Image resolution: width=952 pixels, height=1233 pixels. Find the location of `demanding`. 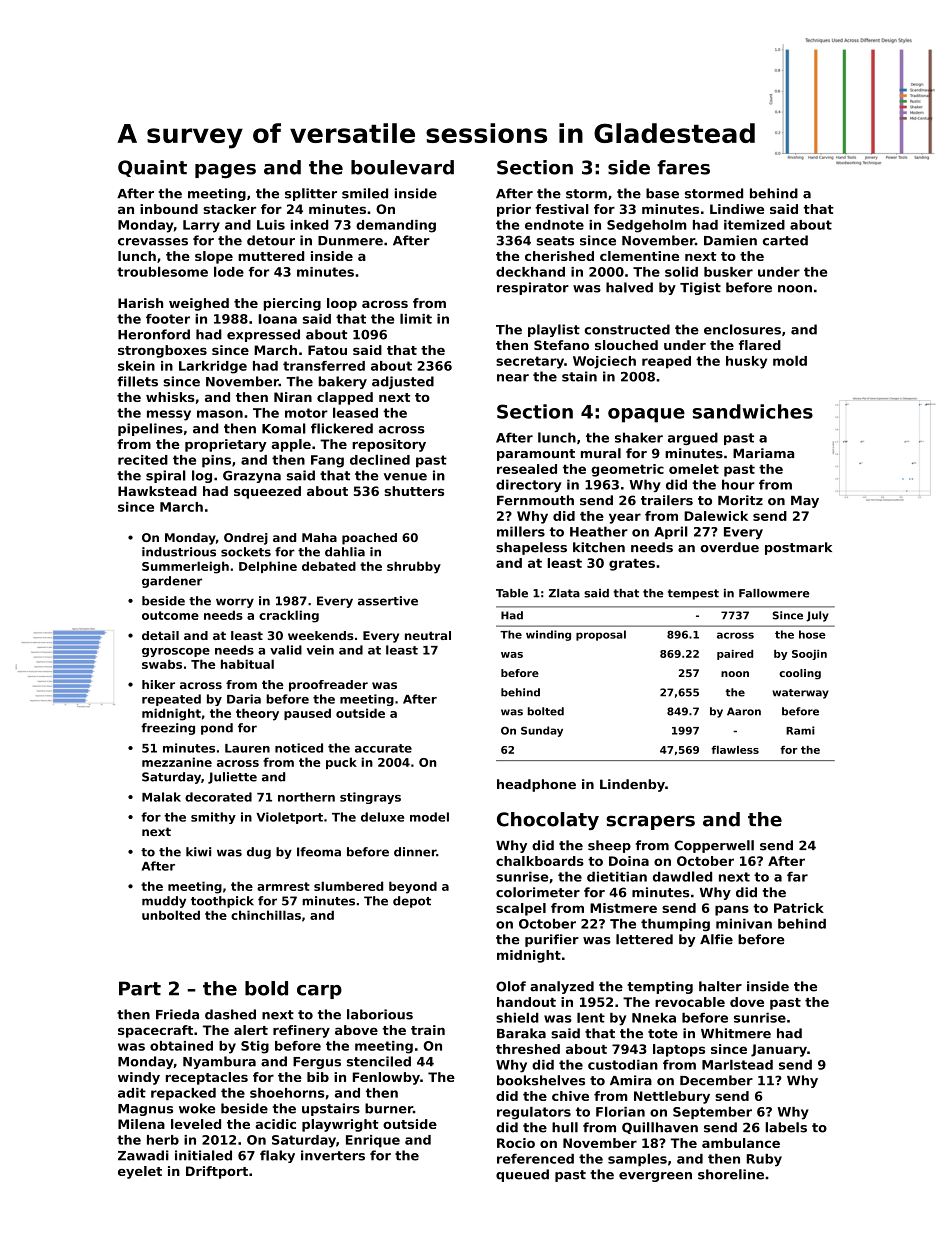

demanding is located at coordinates (396, 226).
